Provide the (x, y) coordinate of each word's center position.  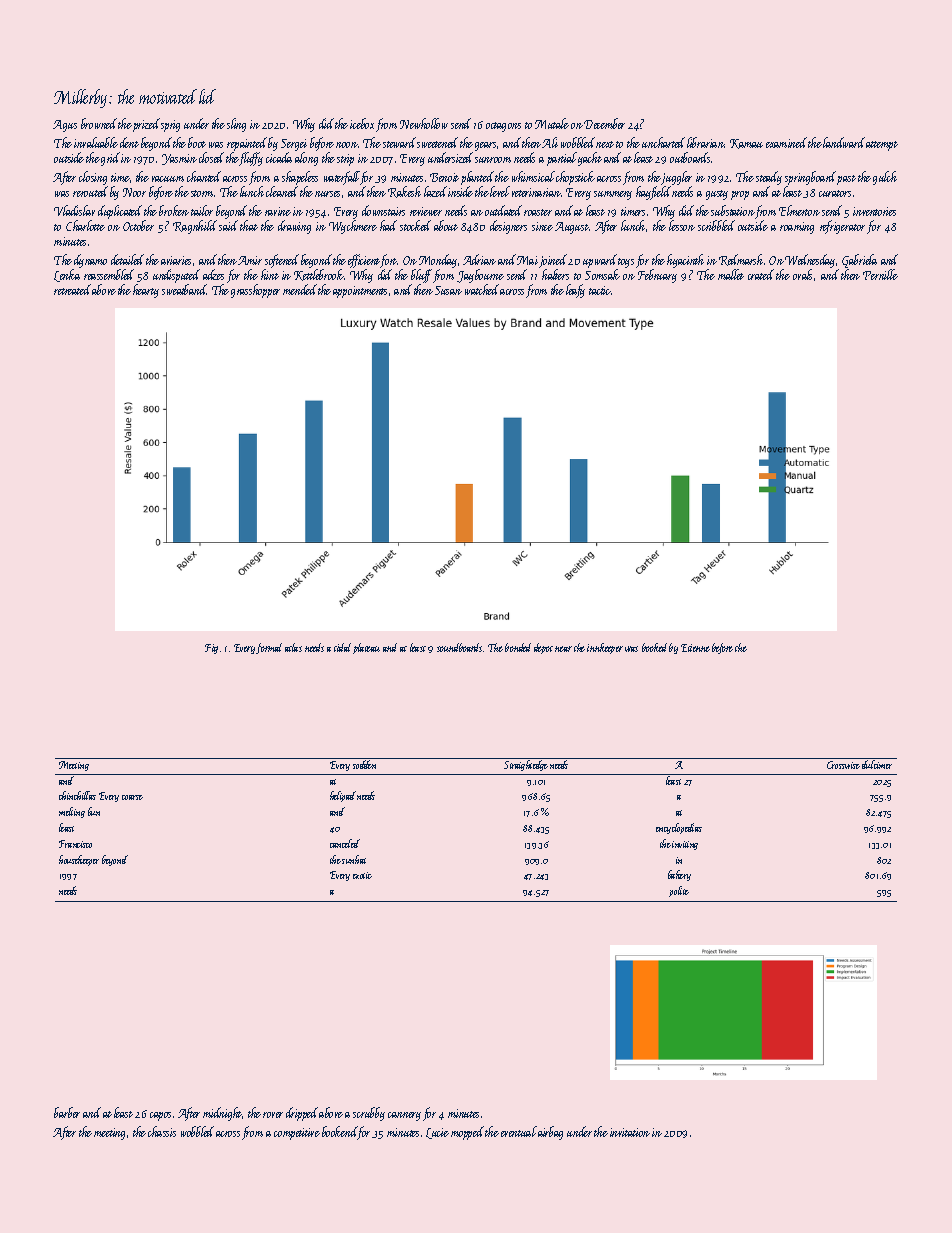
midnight (223, 1114)
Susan (448, 290)
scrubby (369, 1114)
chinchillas (77, 795)
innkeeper (605, 648)
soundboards (459, 647)
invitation (630, 1132)
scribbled (716, 225)
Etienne (695, 648)
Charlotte (85, 225)
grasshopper (255, 291)
